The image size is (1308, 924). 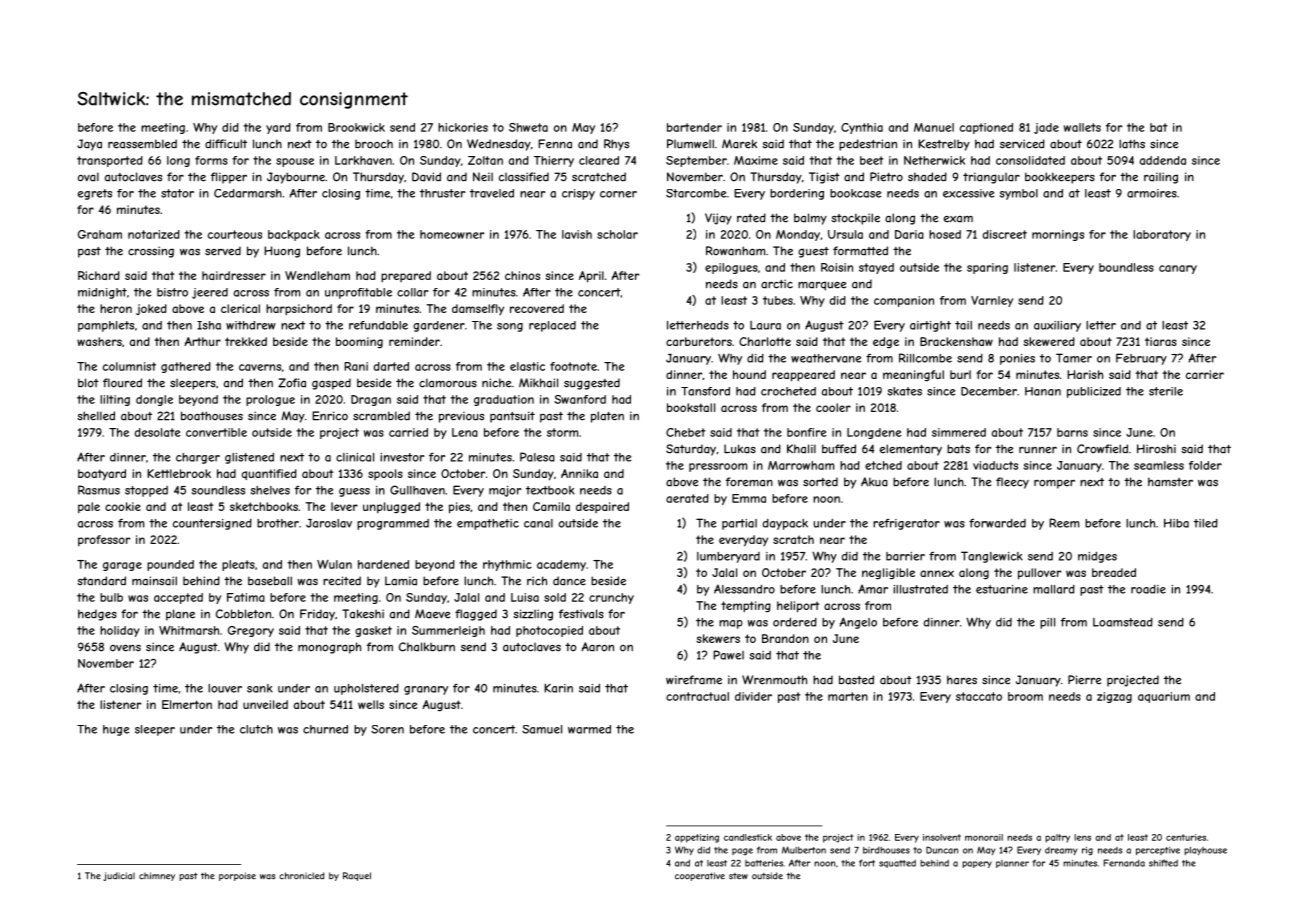 What do you see at coordinates (1148, 589) in the document?
I see `roadie` at bounding box center [1148, 589].
